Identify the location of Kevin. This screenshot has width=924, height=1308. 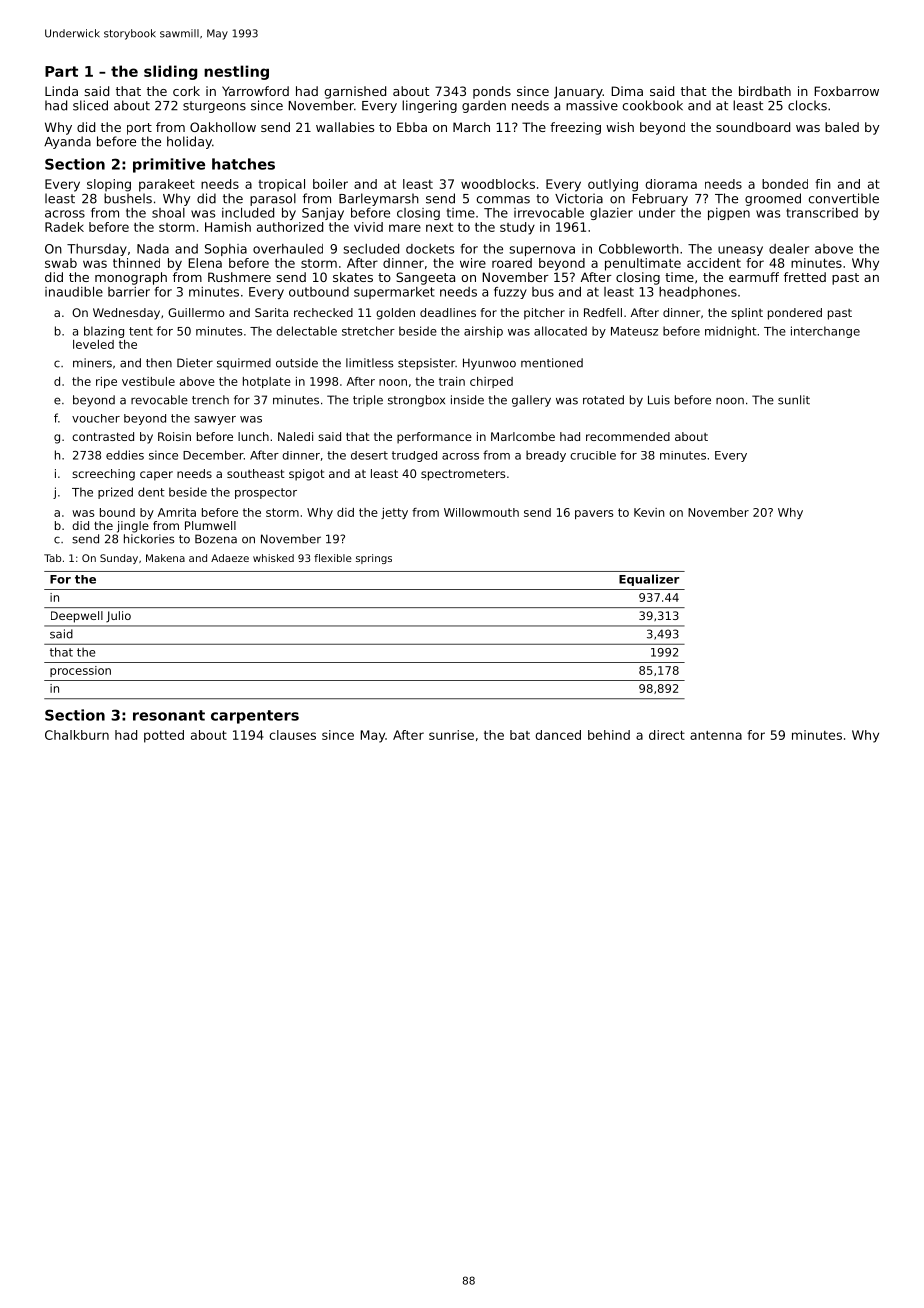
(649, 512).
